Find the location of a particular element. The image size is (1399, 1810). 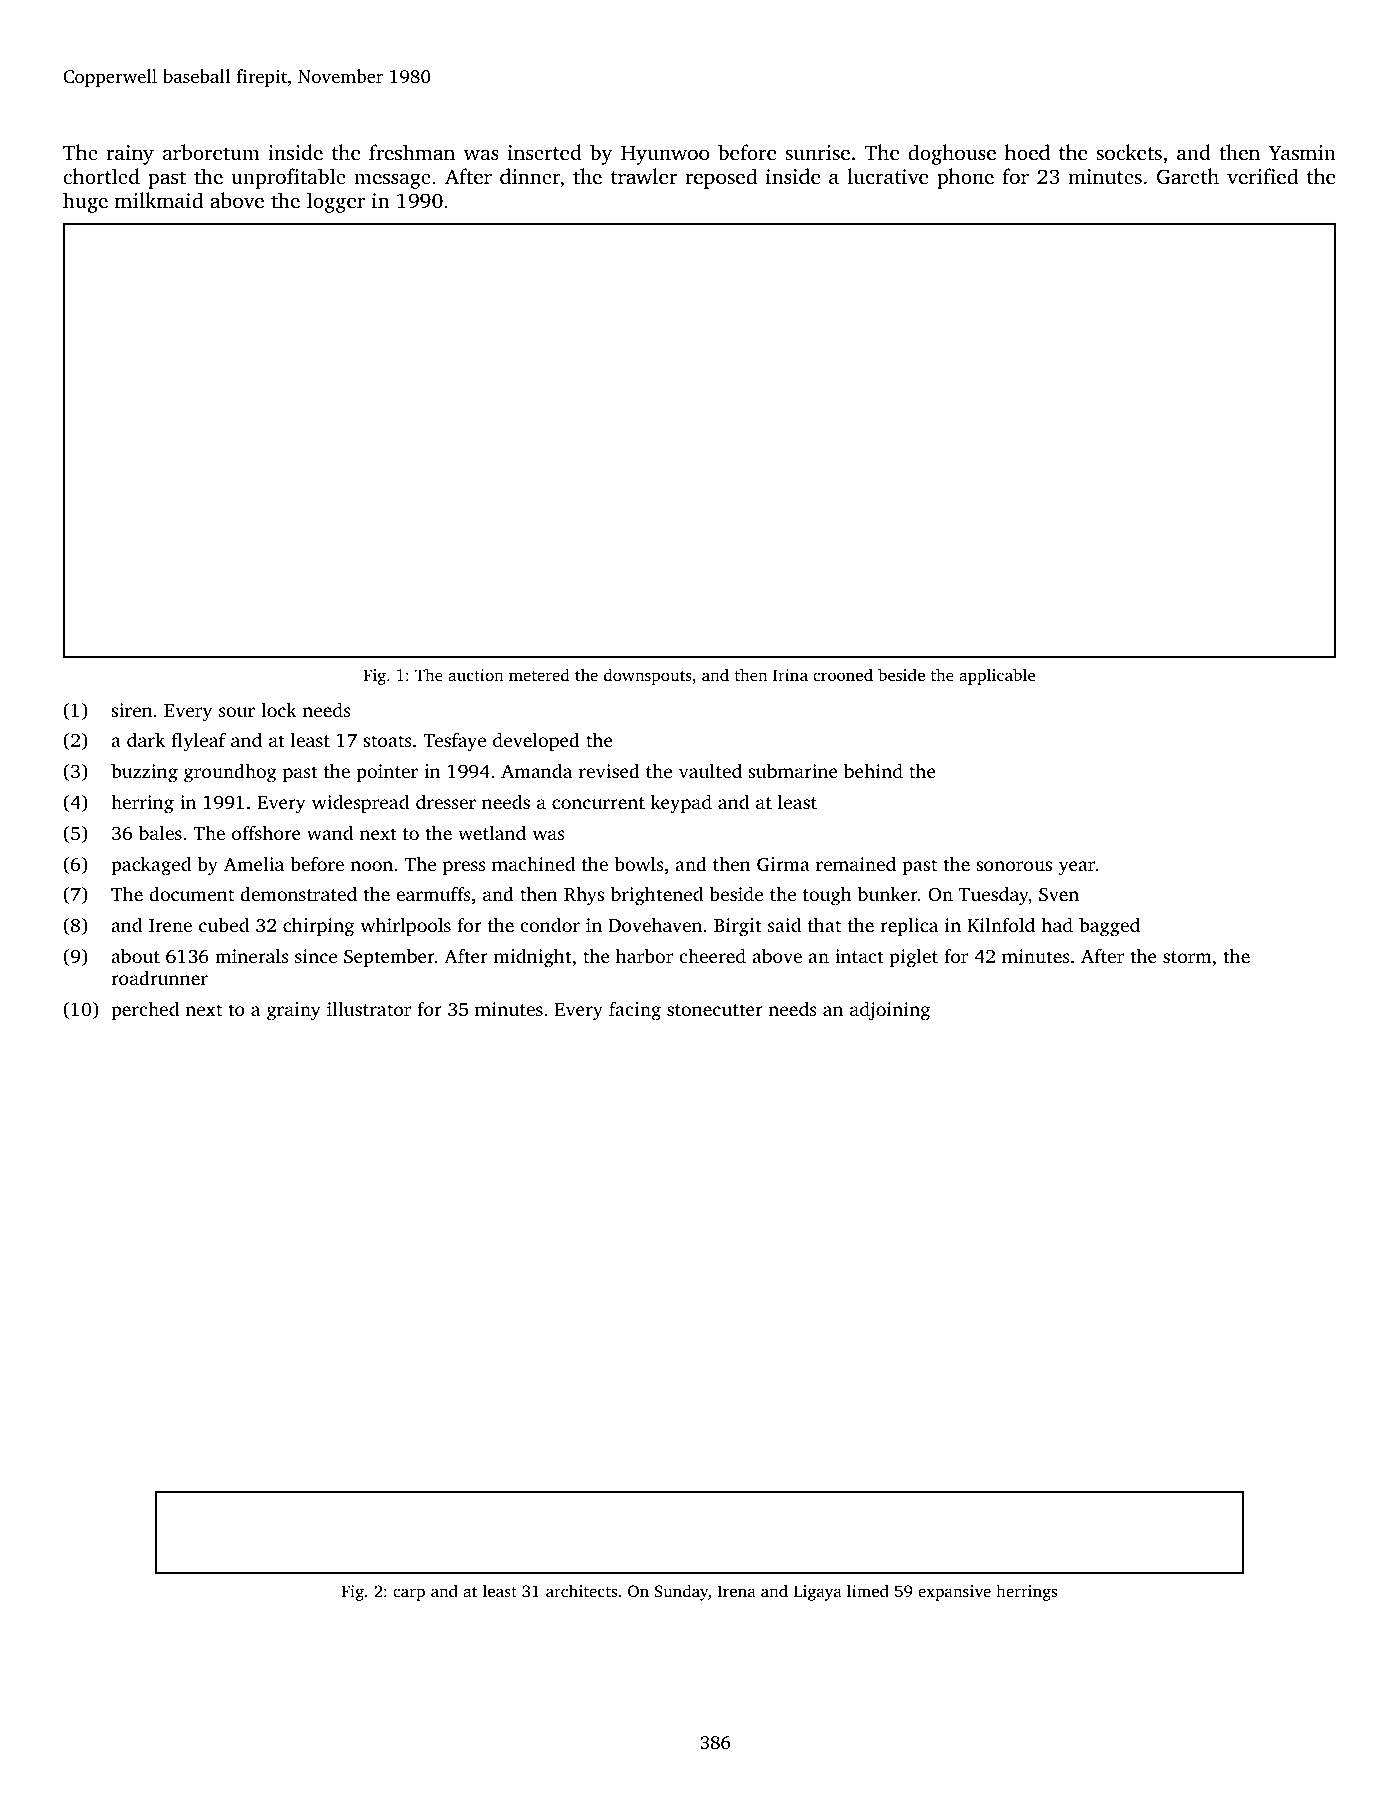

tough is located at coordinates (827, 896).
